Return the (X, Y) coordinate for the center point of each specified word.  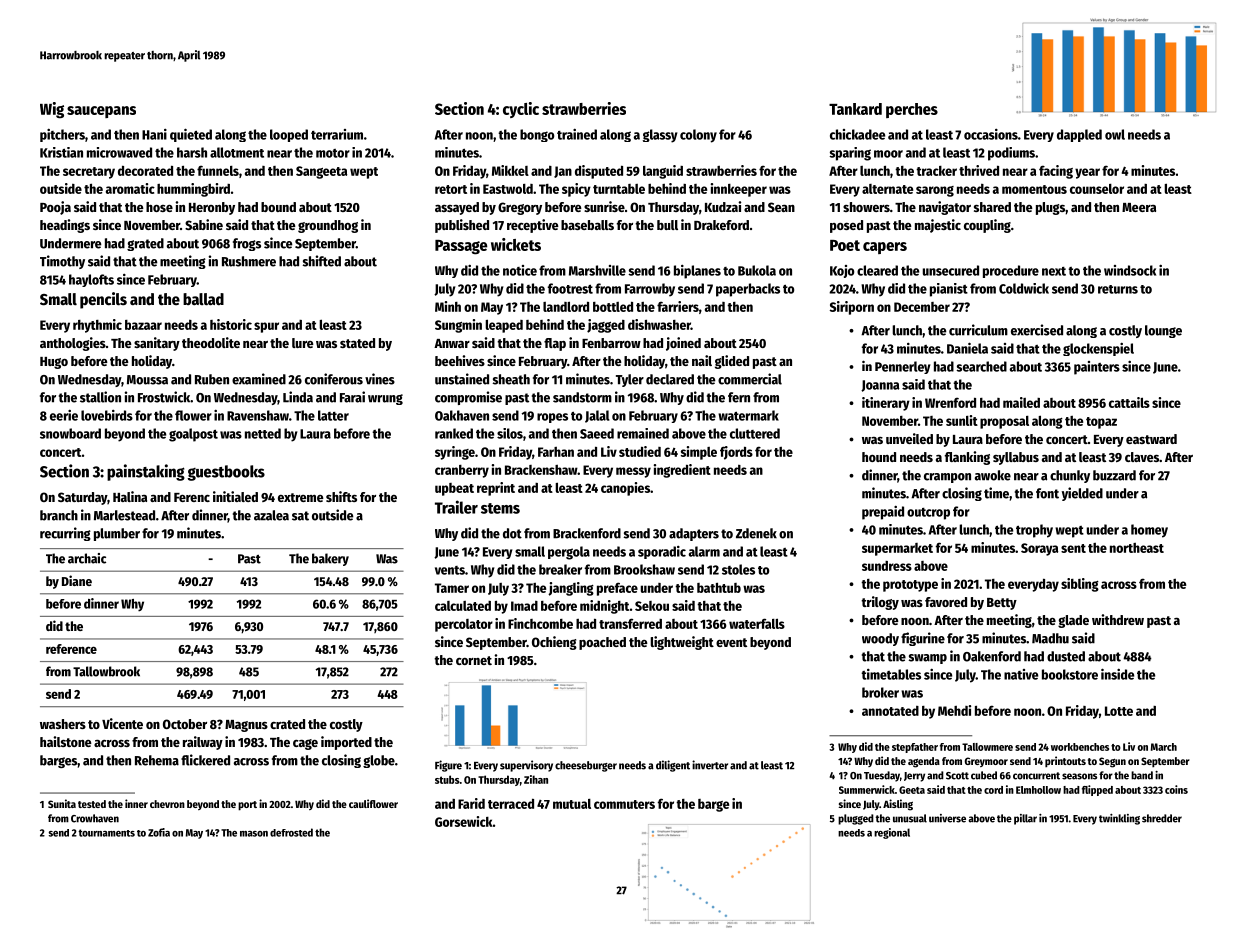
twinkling (1119, 819)
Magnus (246, 726)
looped (289, 135)
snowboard (70, 433)
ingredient (682, 471)
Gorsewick (464, 821)
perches (912, 110)
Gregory (520, 208)
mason (254, 834)
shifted (322, 261)
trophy (1034, 531)
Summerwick (867, 789)
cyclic (521, 110)
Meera (1139, 207)
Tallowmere (987, 747)
